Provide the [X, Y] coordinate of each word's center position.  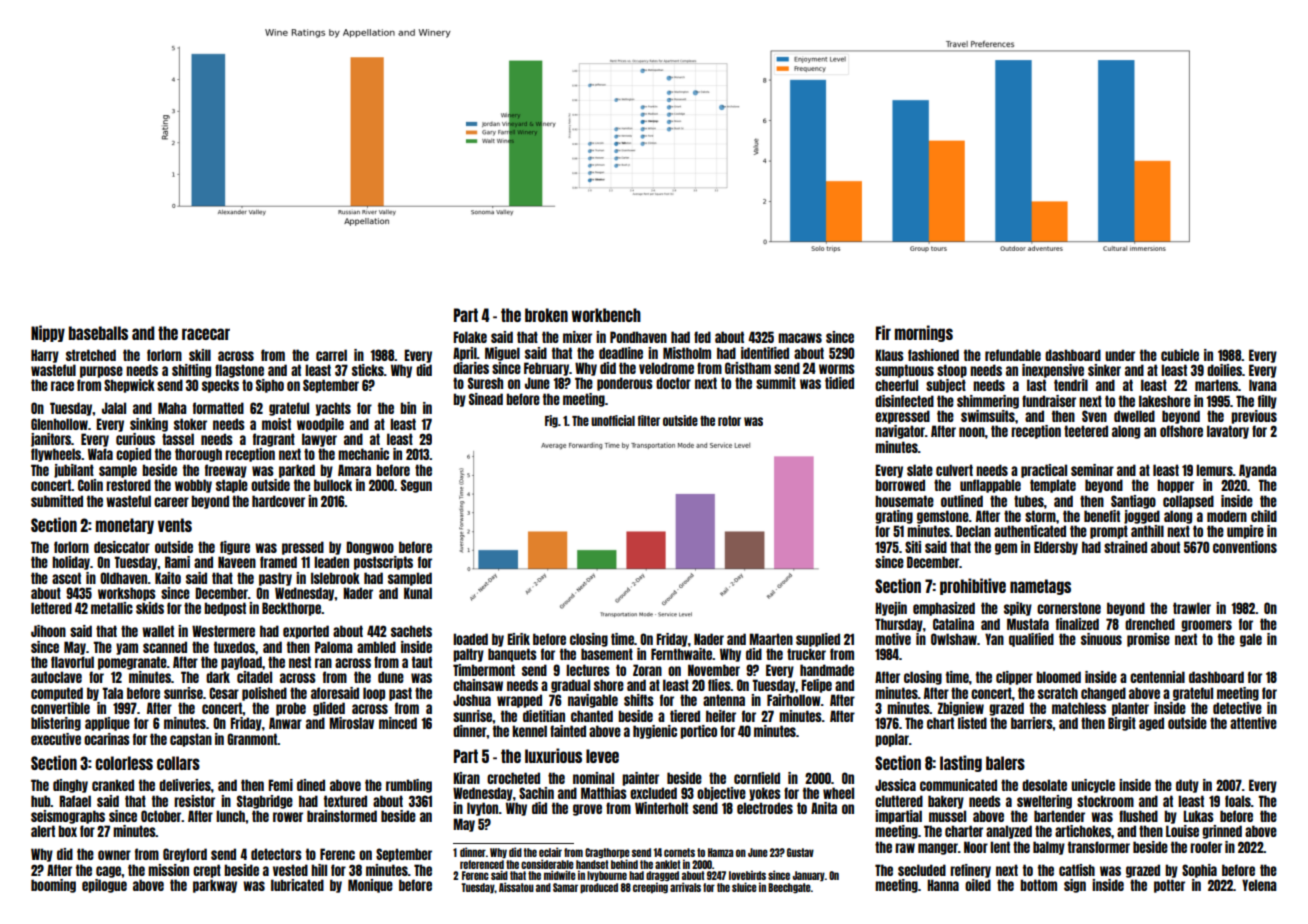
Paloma [334, 647]
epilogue [104, 886]
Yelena [1259, 885]
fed [702, 337]
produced [599, 888]
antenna [724, 700]
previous [1254, 417]
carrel [331, 355]
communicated [958, 785]
